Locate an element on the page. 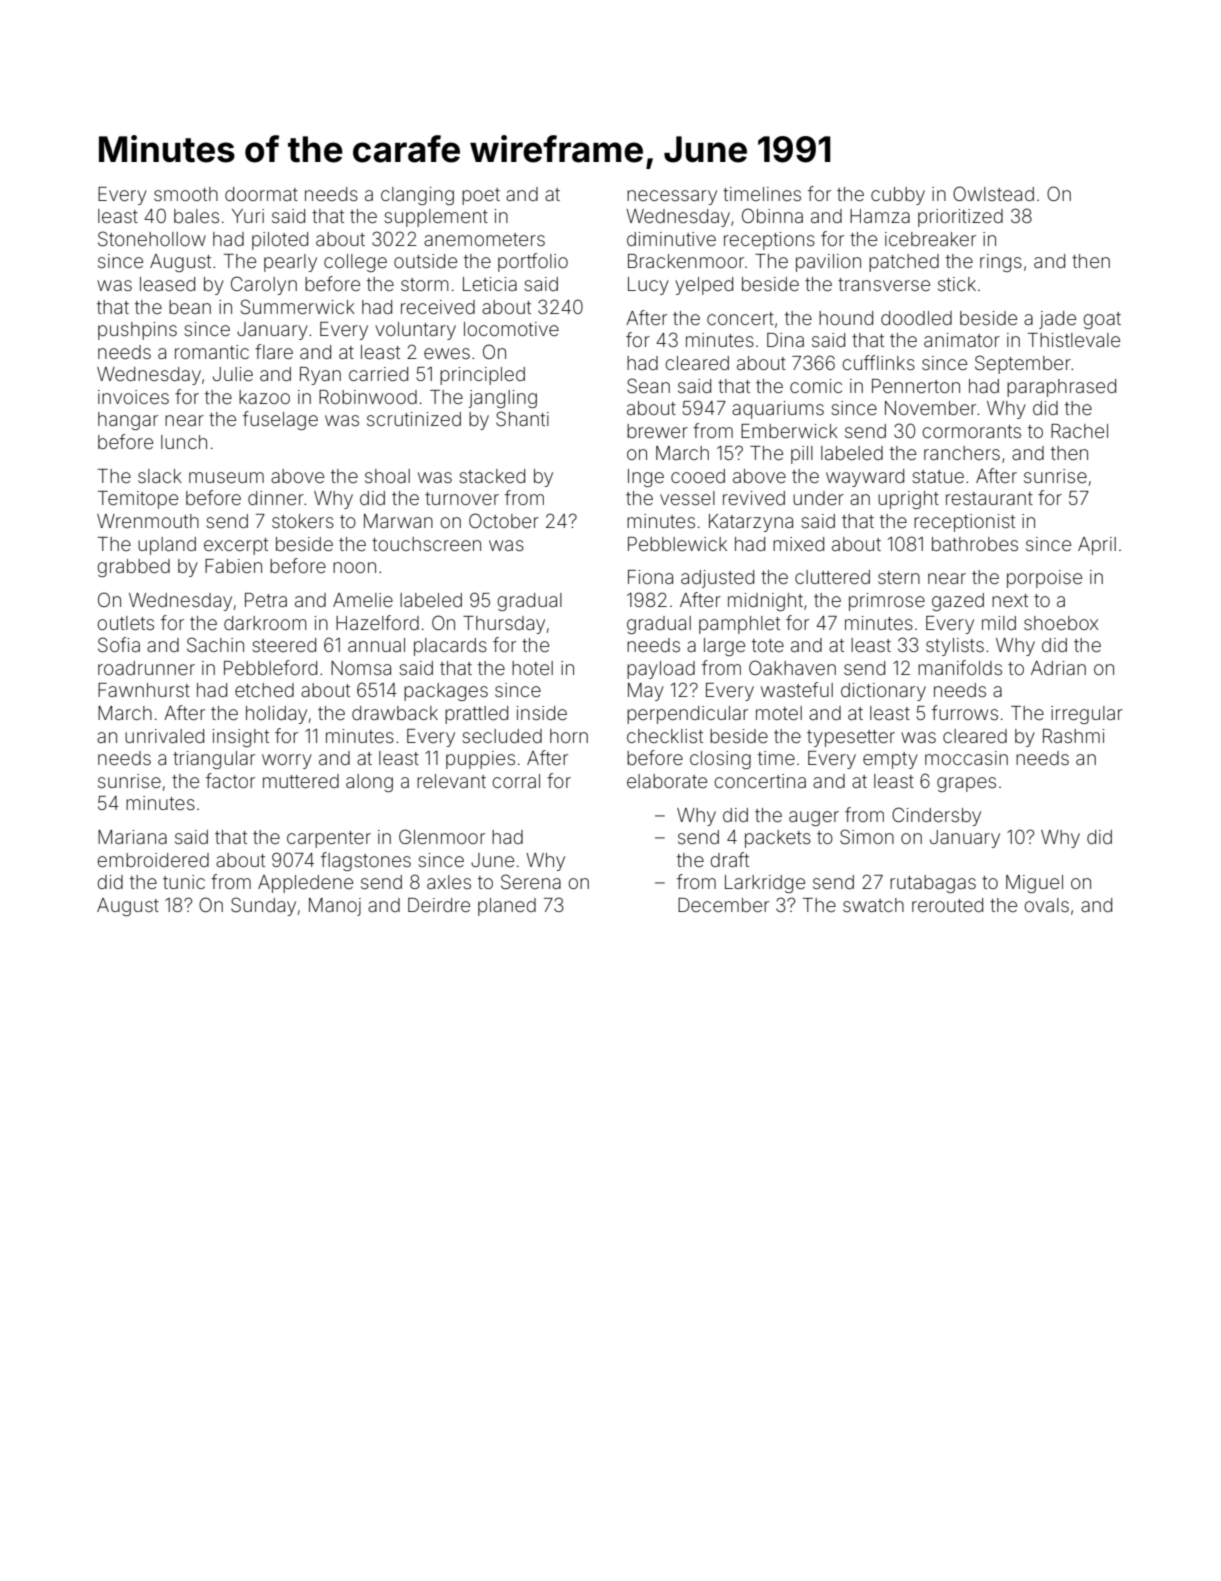 This document has width=1221, height=1581. placards is located at coordinates (450, 647).
